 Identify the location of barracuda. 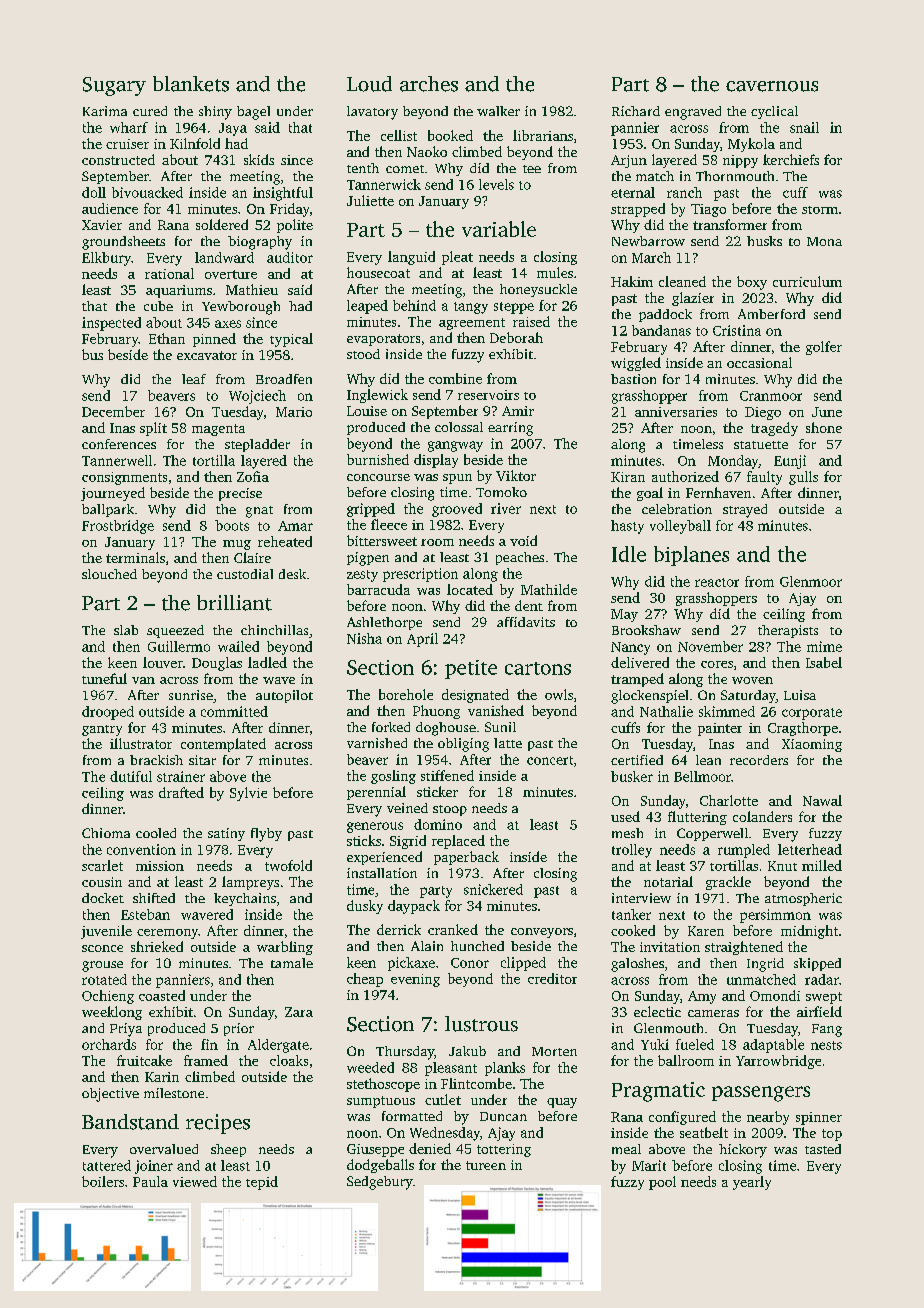
(378, 589).
